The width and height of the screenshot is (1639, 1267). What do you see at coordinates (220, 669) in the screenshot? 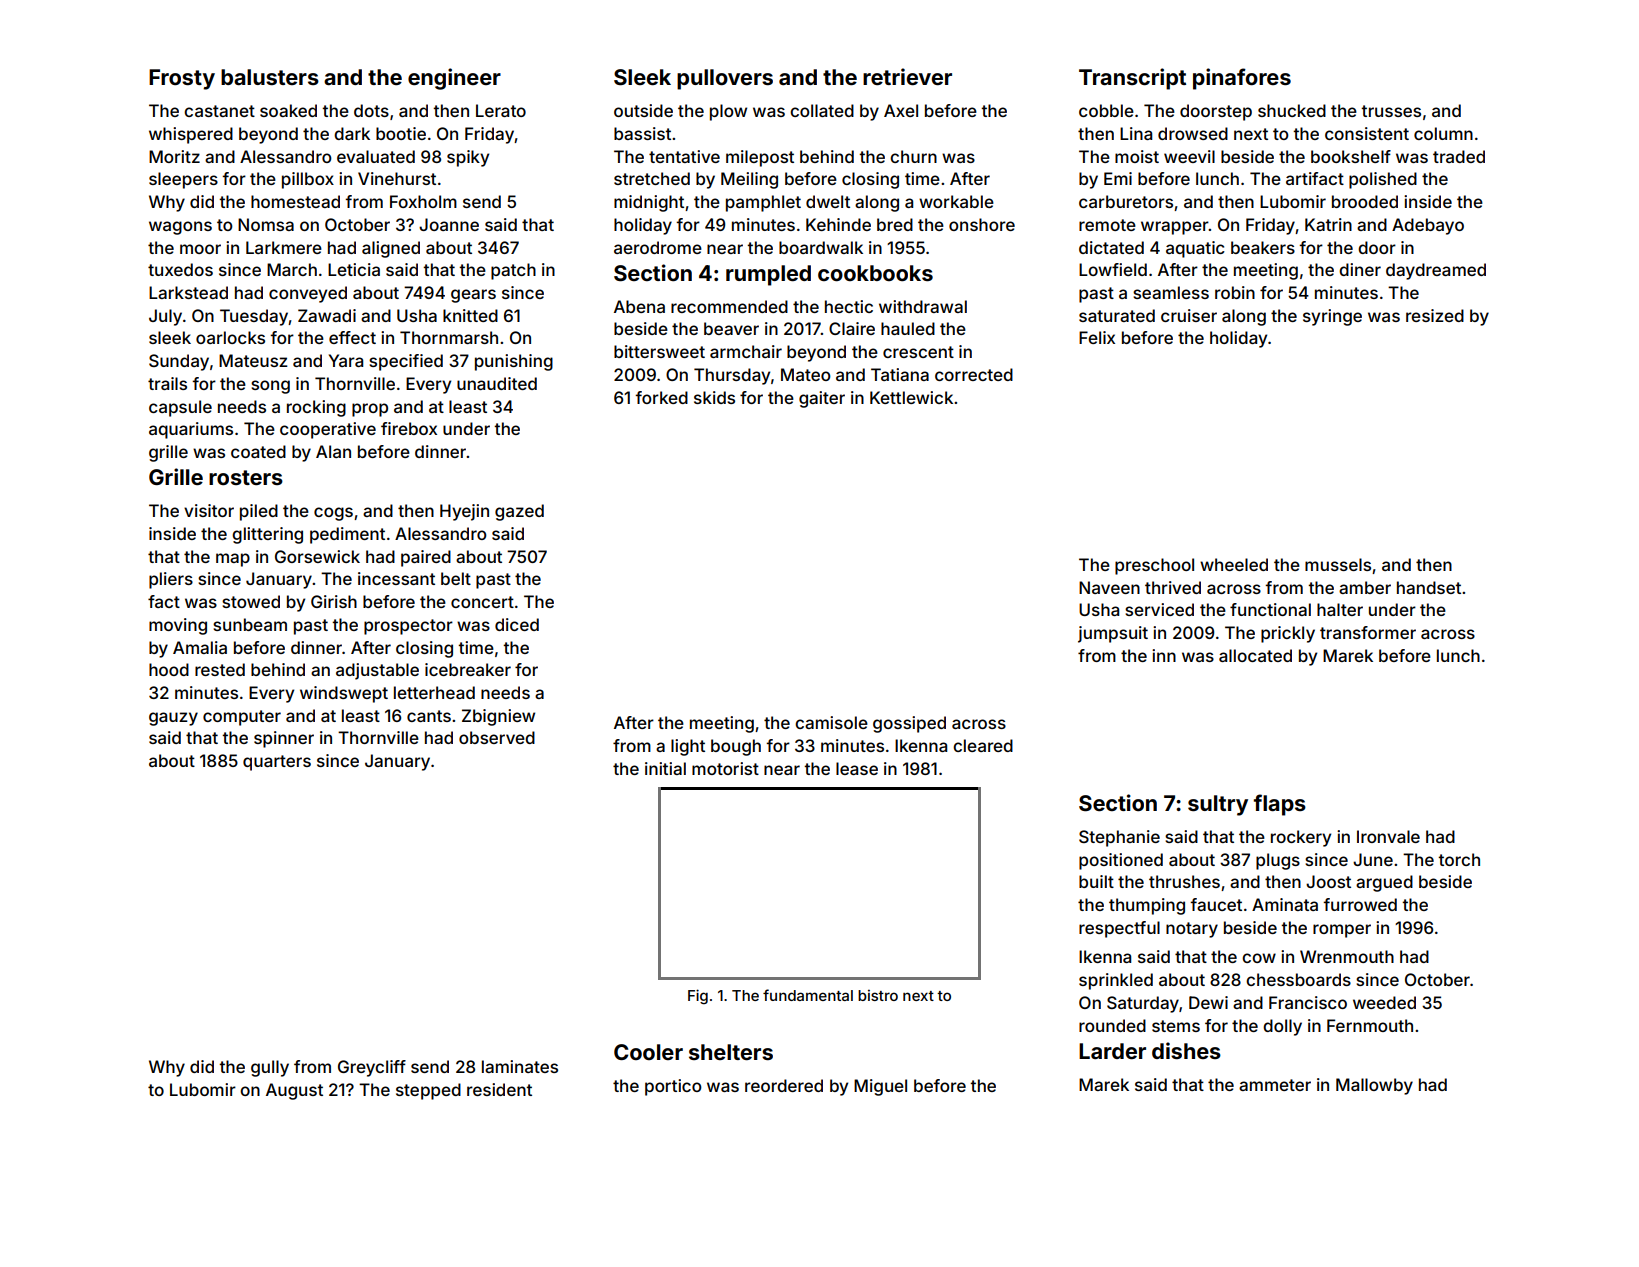
I see `rested` at bounding box center [220, 669].
